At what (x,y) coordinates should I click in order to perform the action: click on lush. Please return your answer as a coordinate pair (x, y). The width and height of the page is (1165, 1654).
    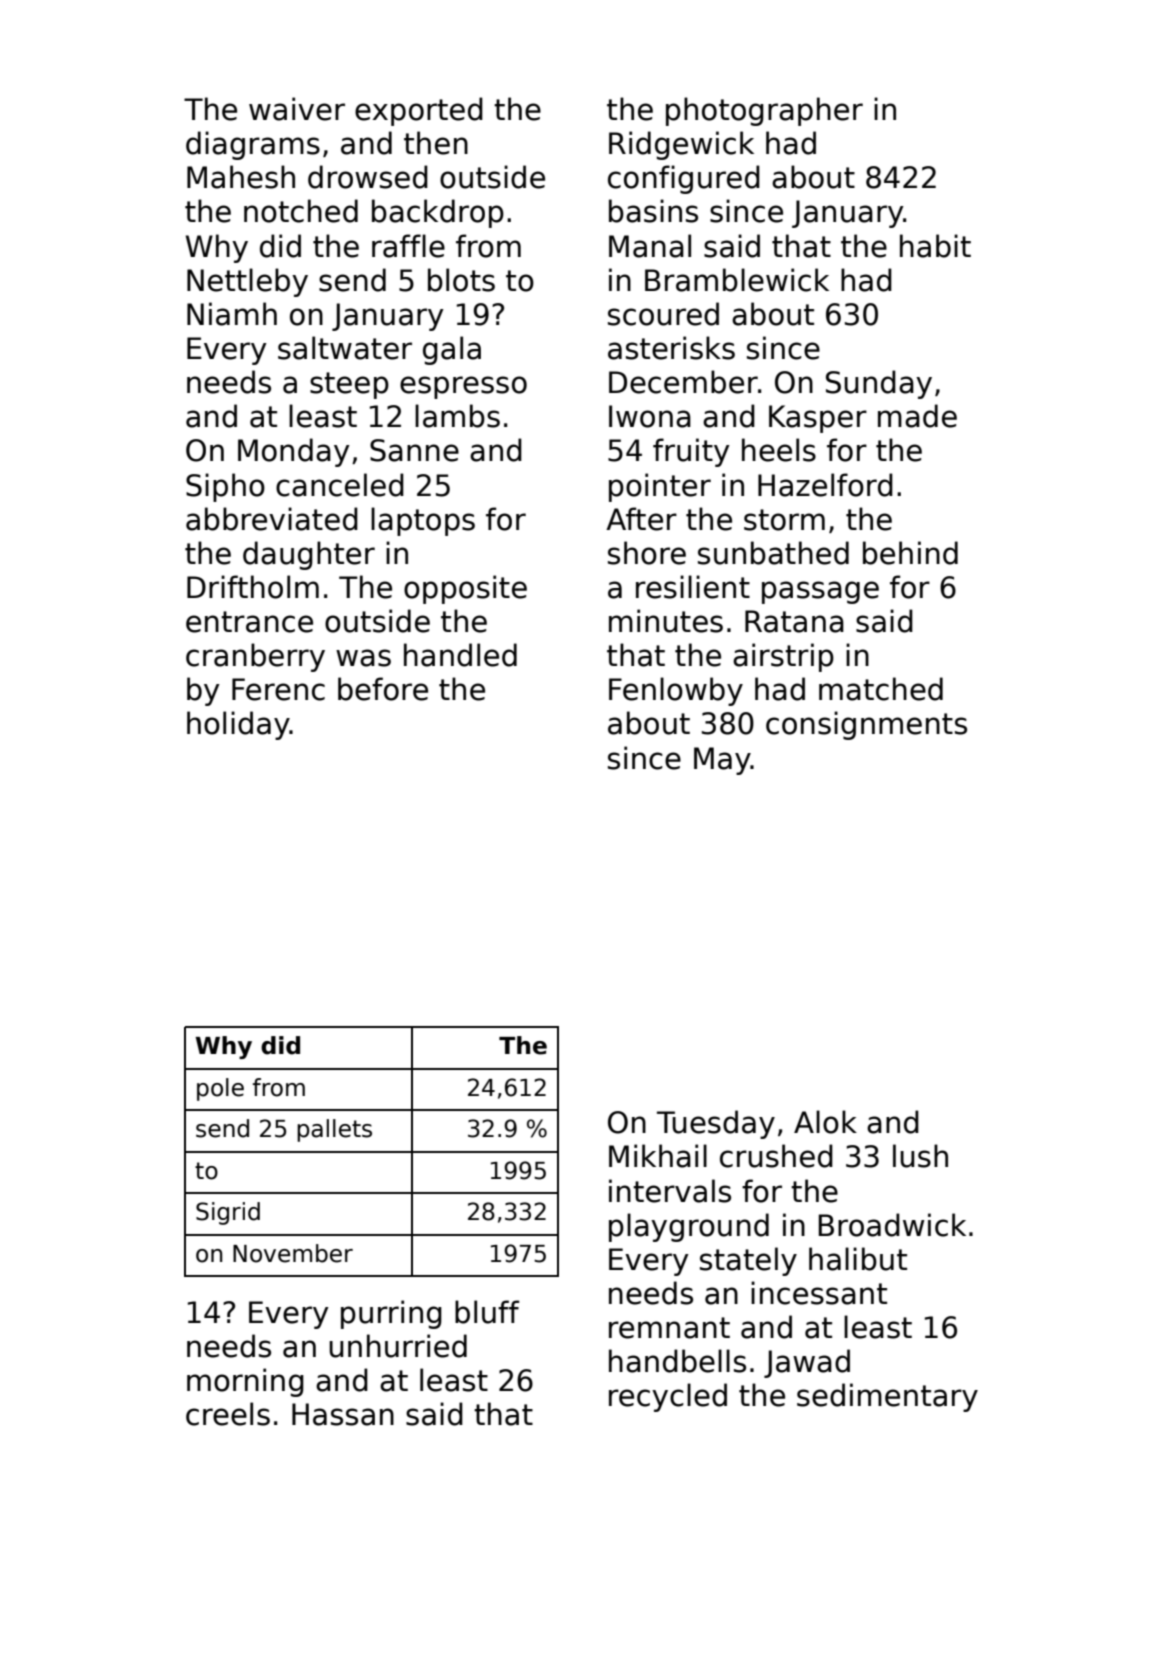
    Looking at the image, I should click on (920, 1156).
